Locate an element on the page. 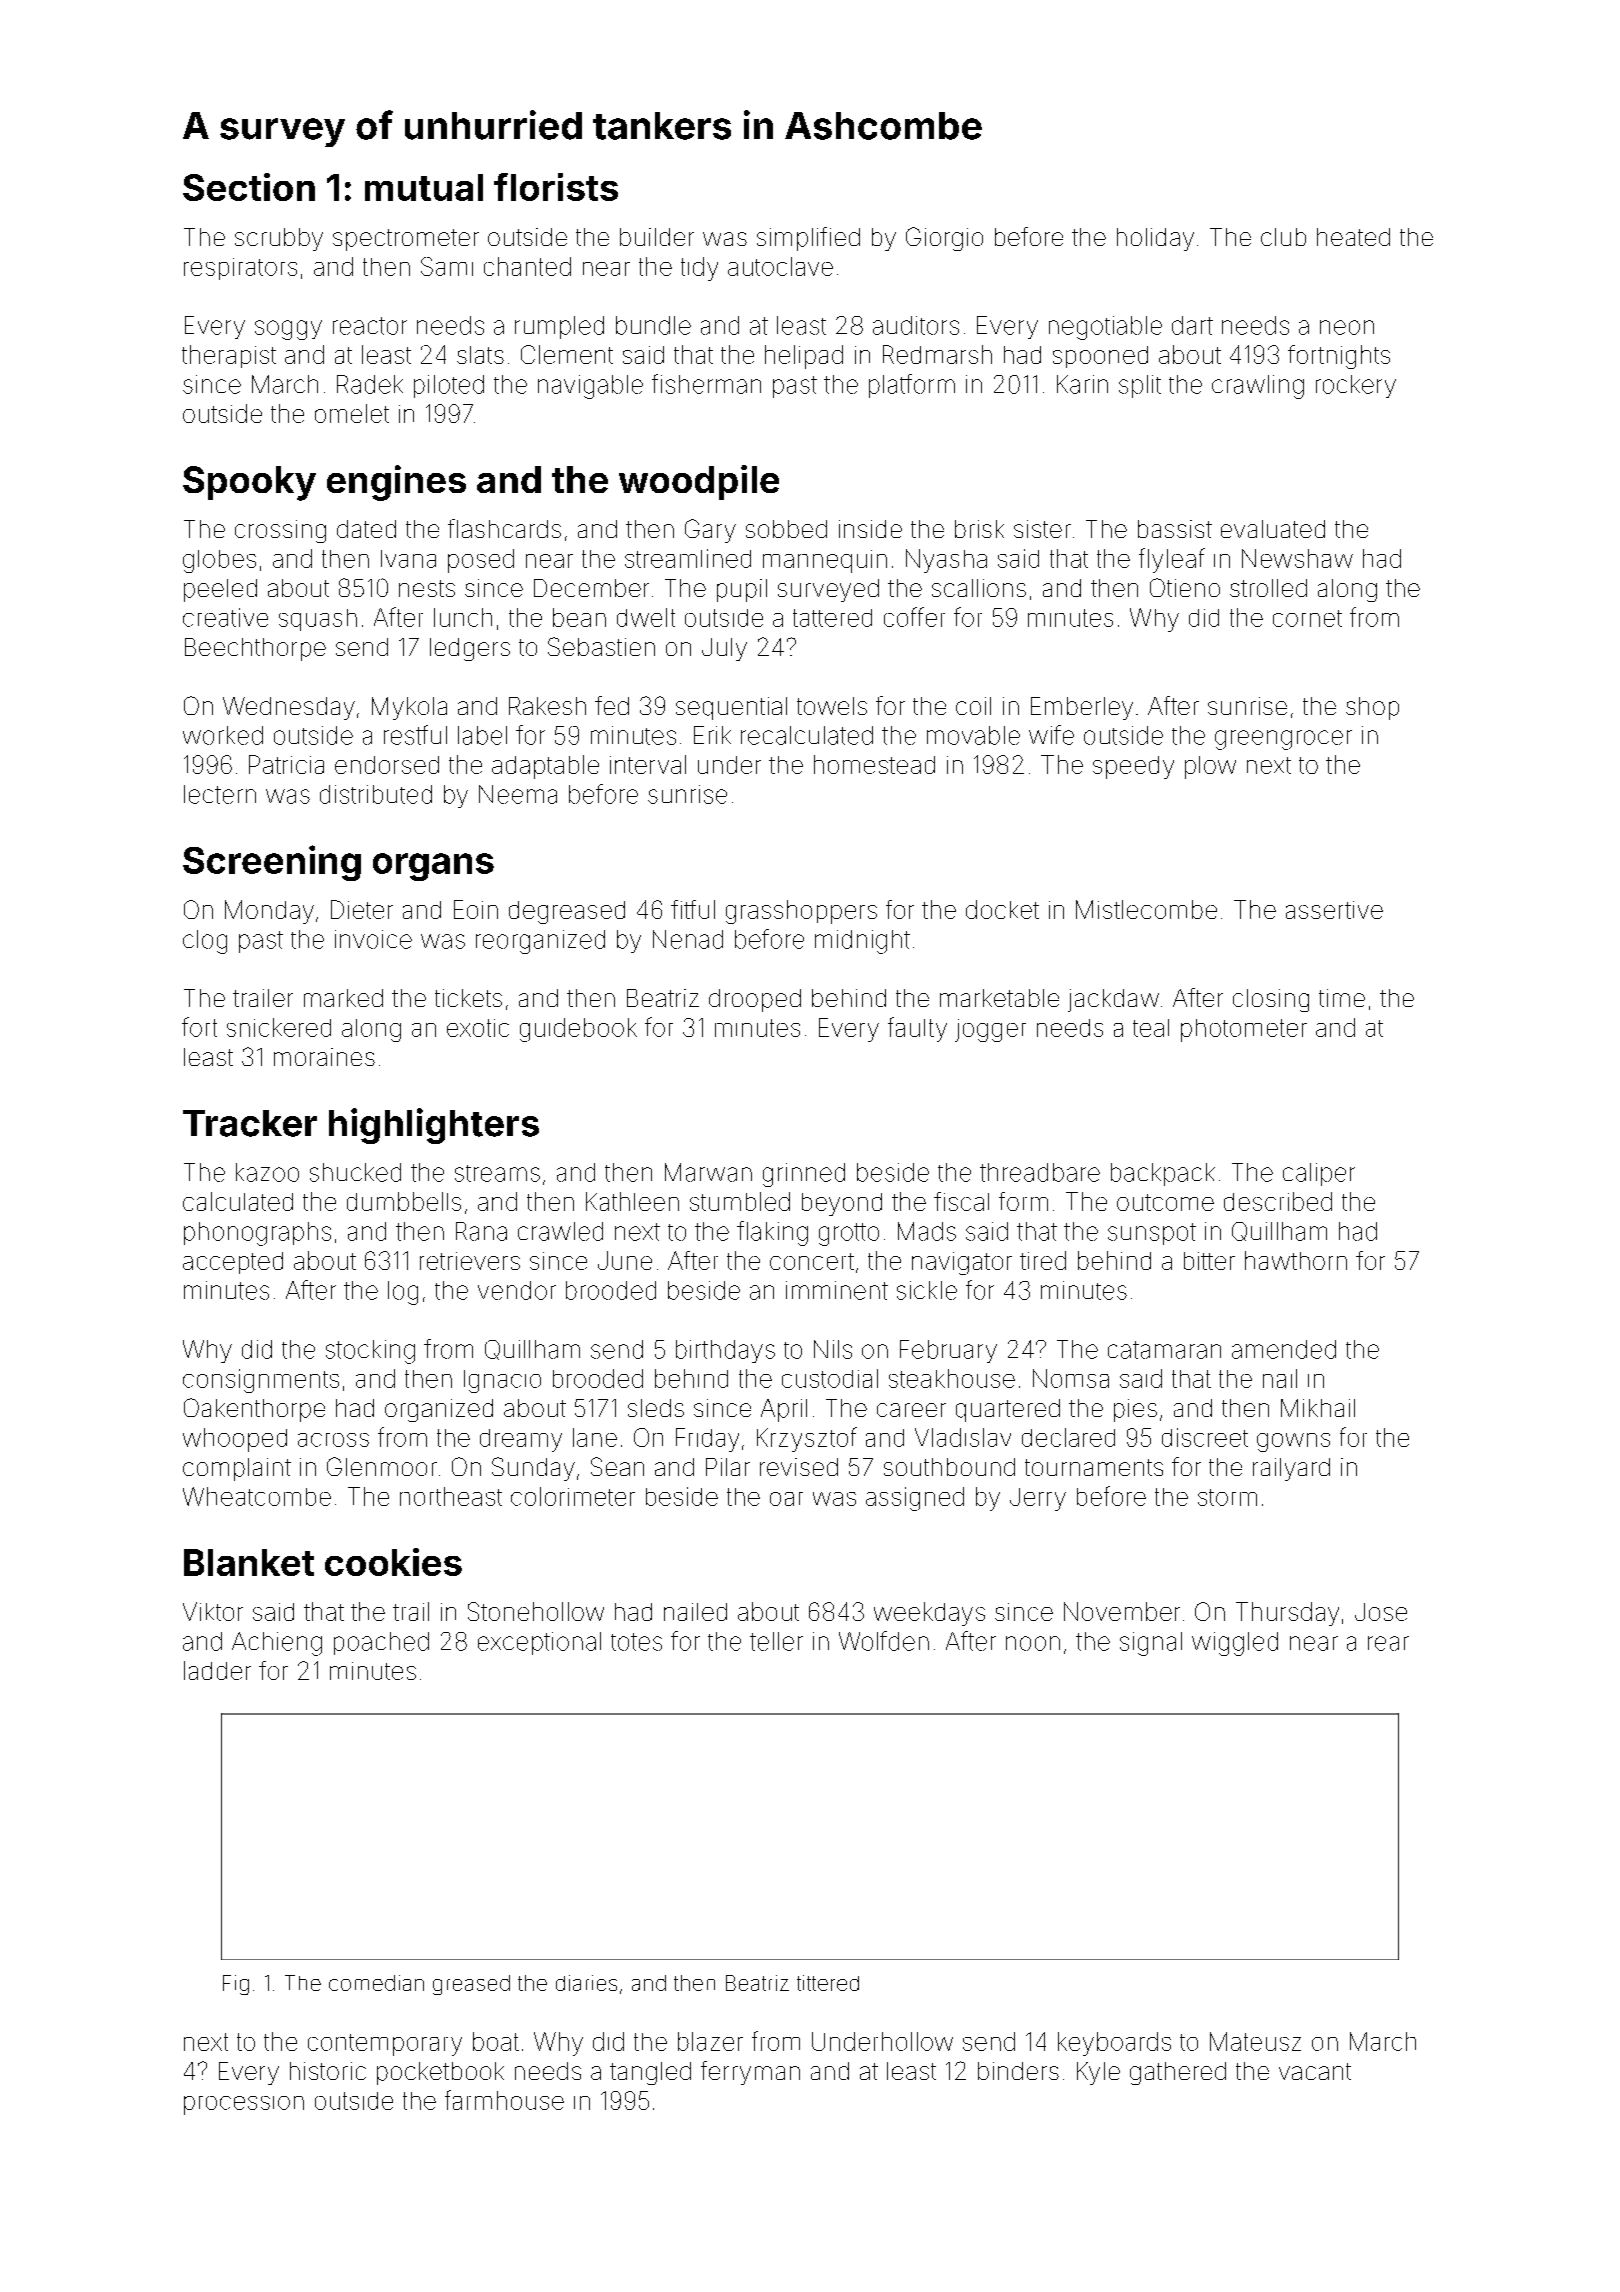  squash is located at coordinates (318, 620).
